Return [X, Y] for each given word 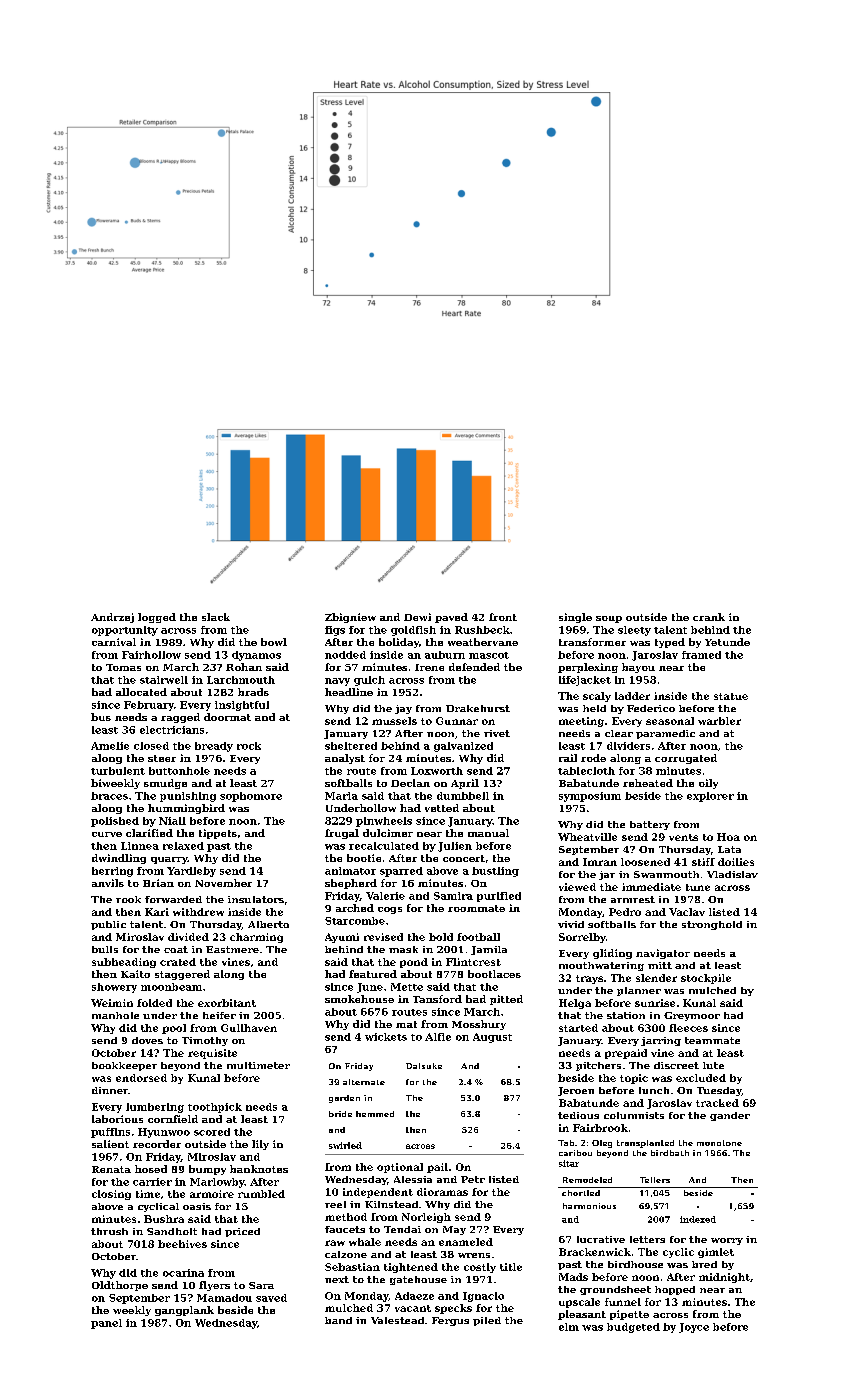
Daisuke [424, 1066]
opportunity [125, 631]
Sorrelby [582, 938]
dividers [628, 746]
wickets [386, 1037]
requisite [212, 1054]
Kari [157, 912]
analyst [345, 759]
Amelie [110, 746]
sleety [634, 631]
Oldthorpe [120, 1286]
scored [212, 1132]
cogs [390, 910]
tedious [578, 1115]
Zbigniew [350, 618]
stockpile [706, 979]
